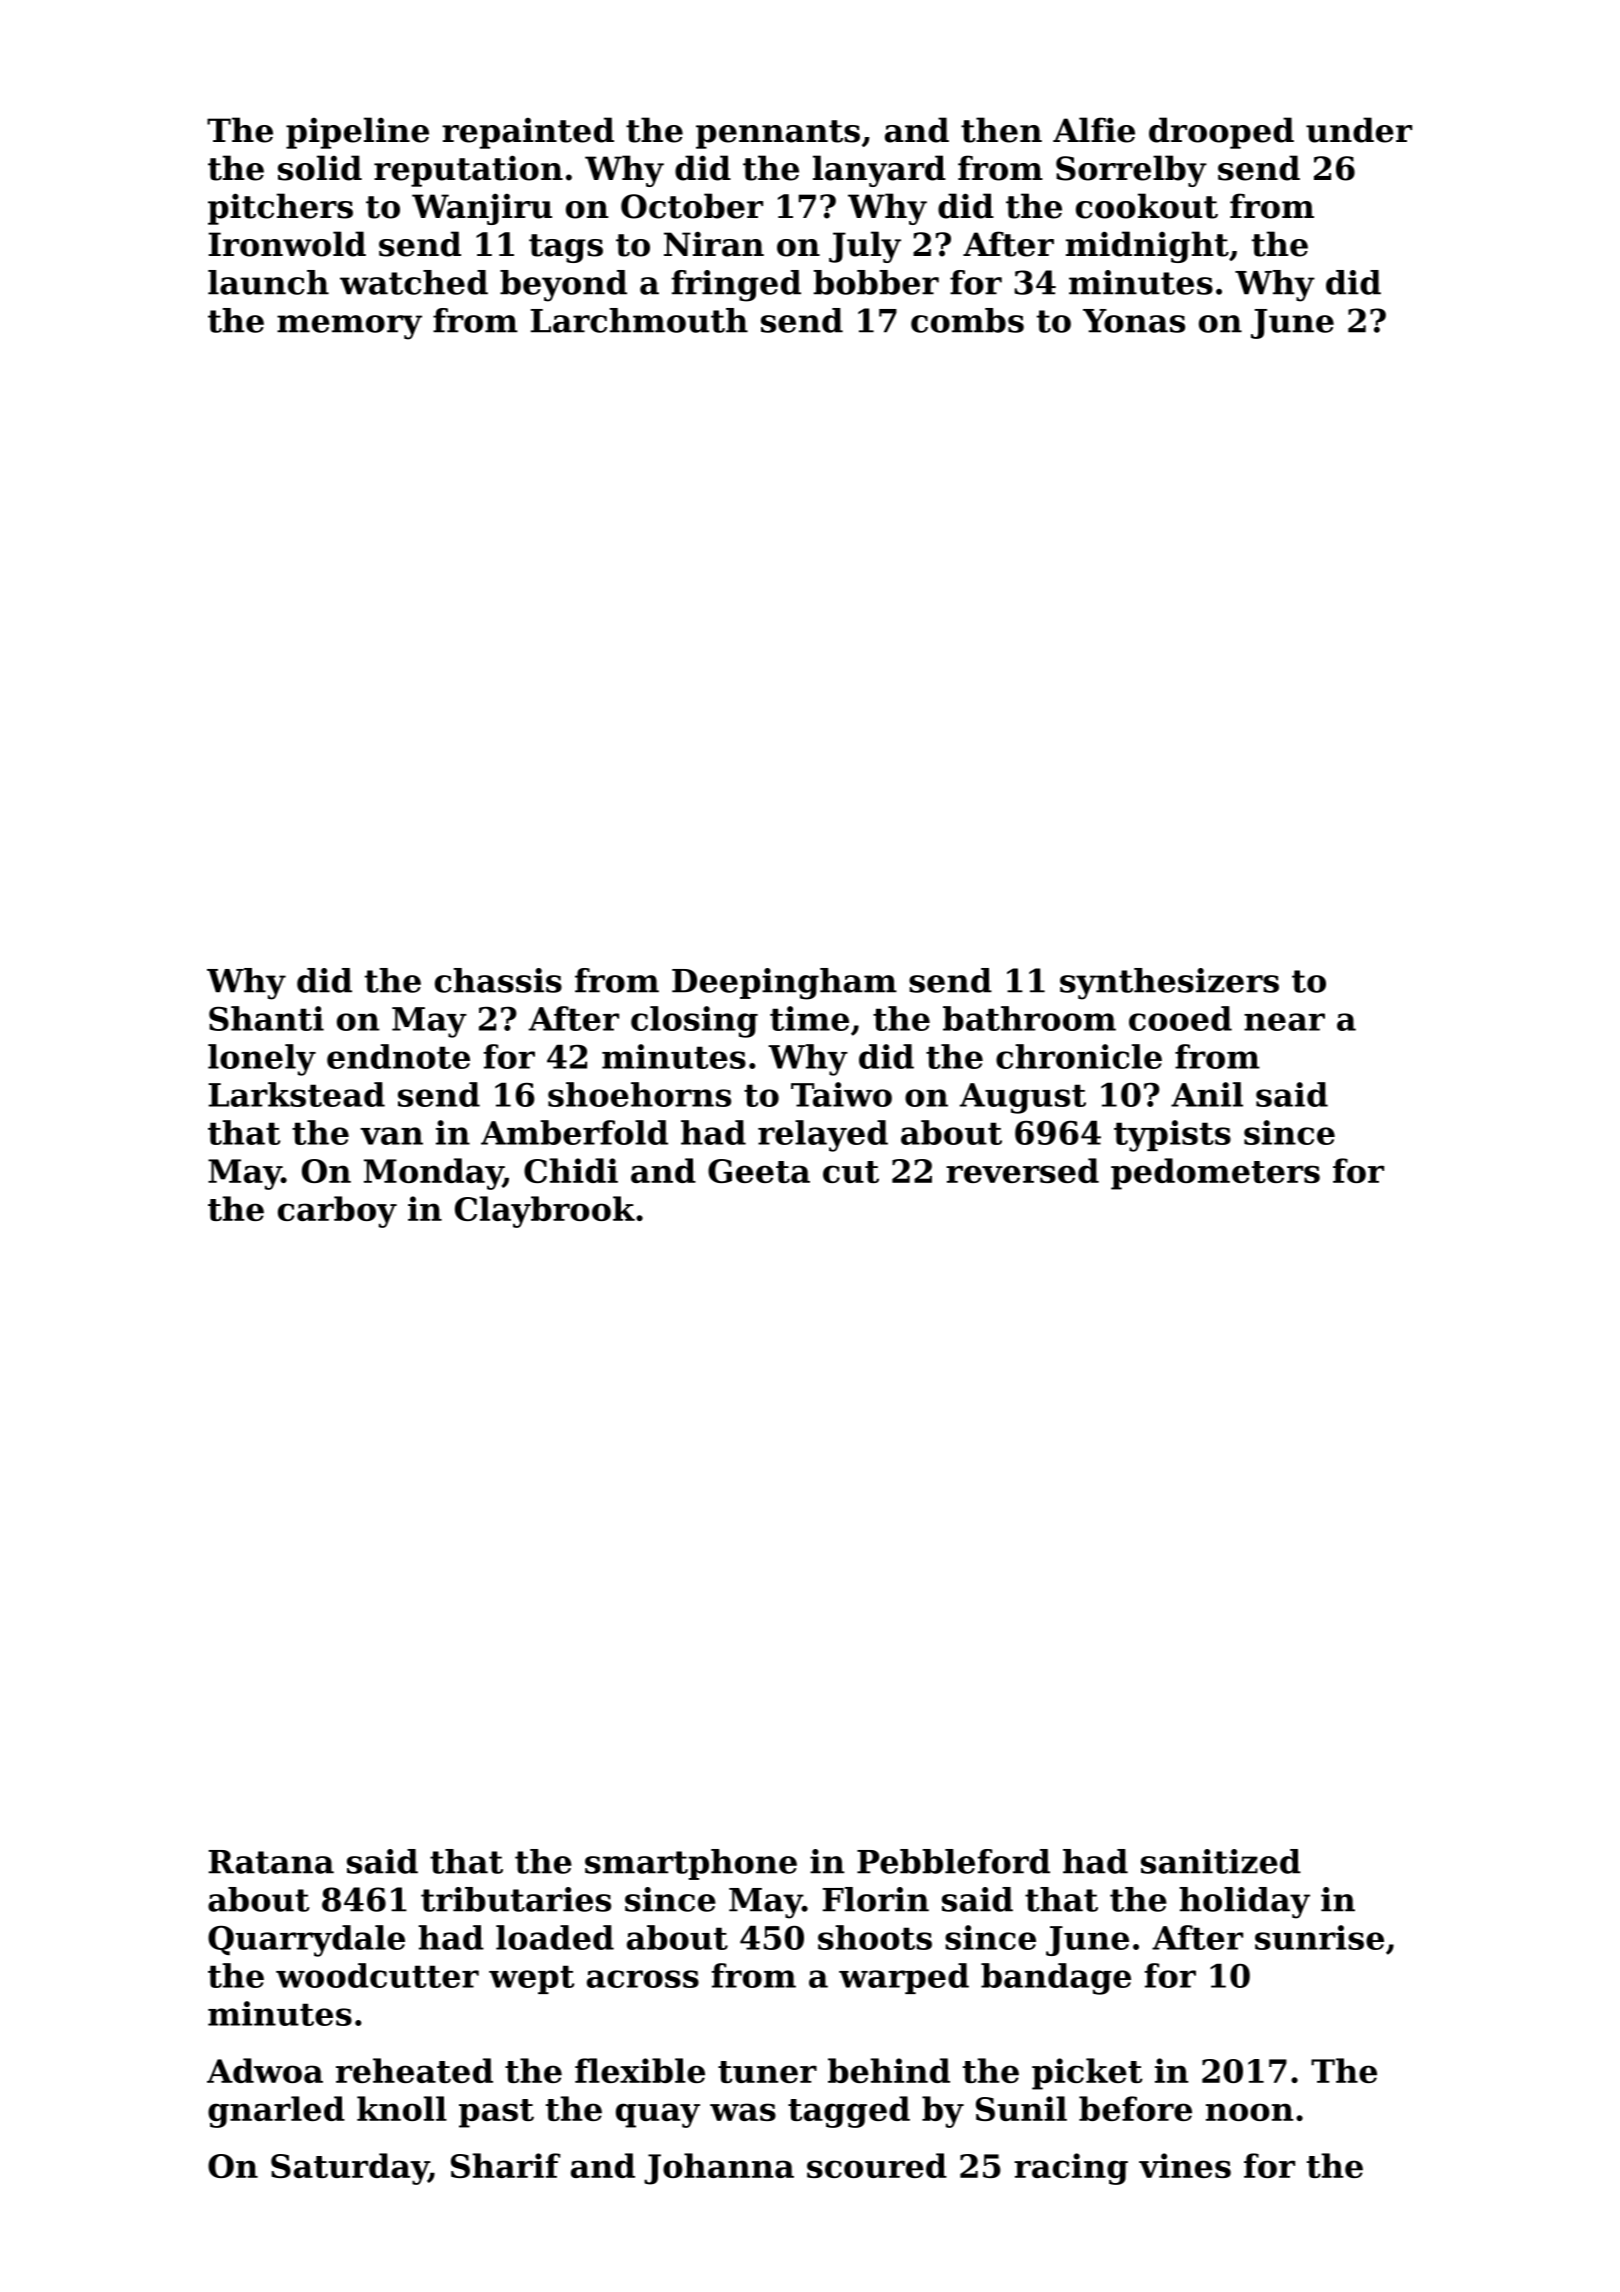  Describe the element at coordinates (337, 1212) in the screenshot. I see `carboy` at that location.
